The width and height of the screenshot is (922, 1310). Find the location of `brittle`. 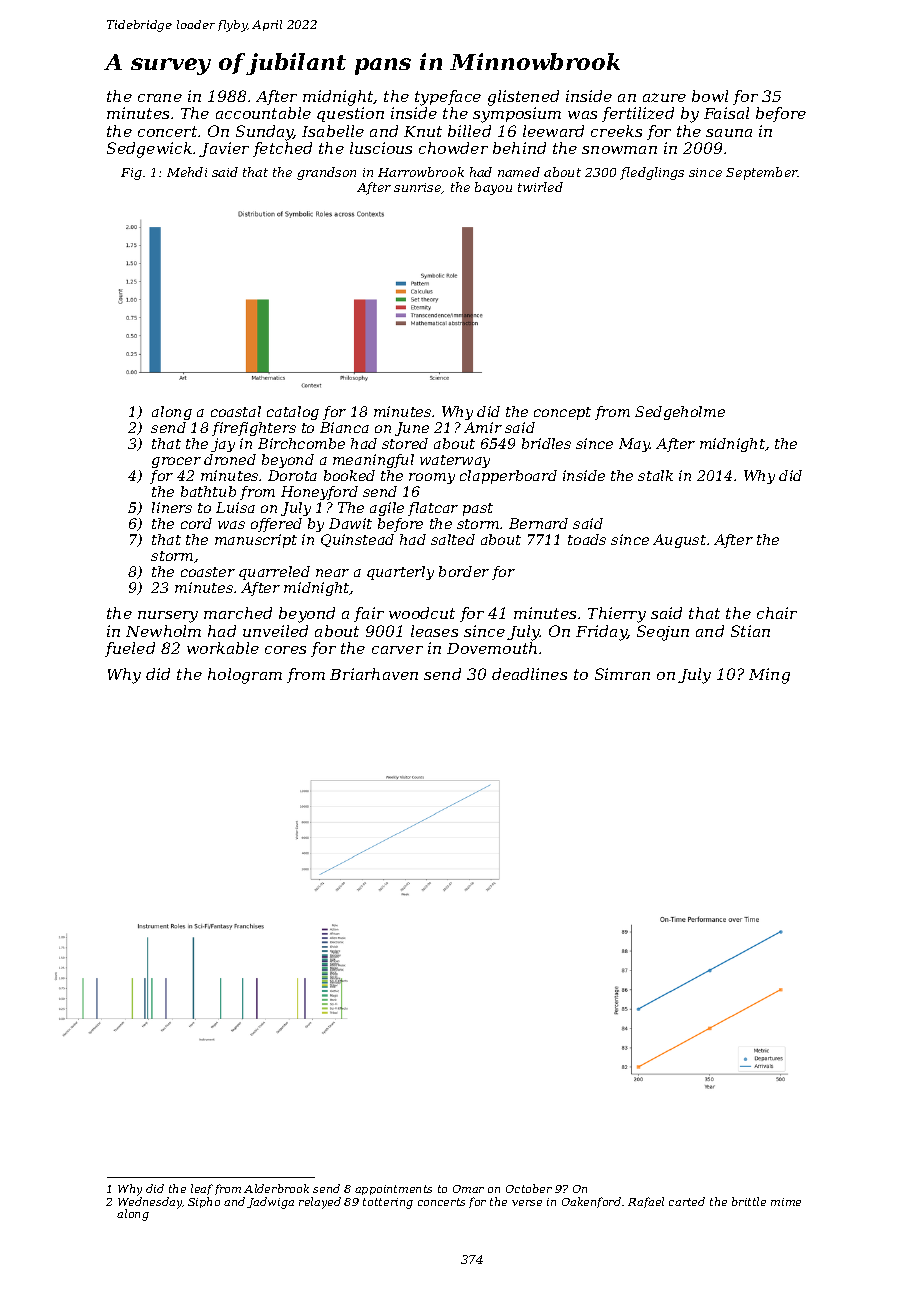

brittle is located at coordinates (749, 1201).
